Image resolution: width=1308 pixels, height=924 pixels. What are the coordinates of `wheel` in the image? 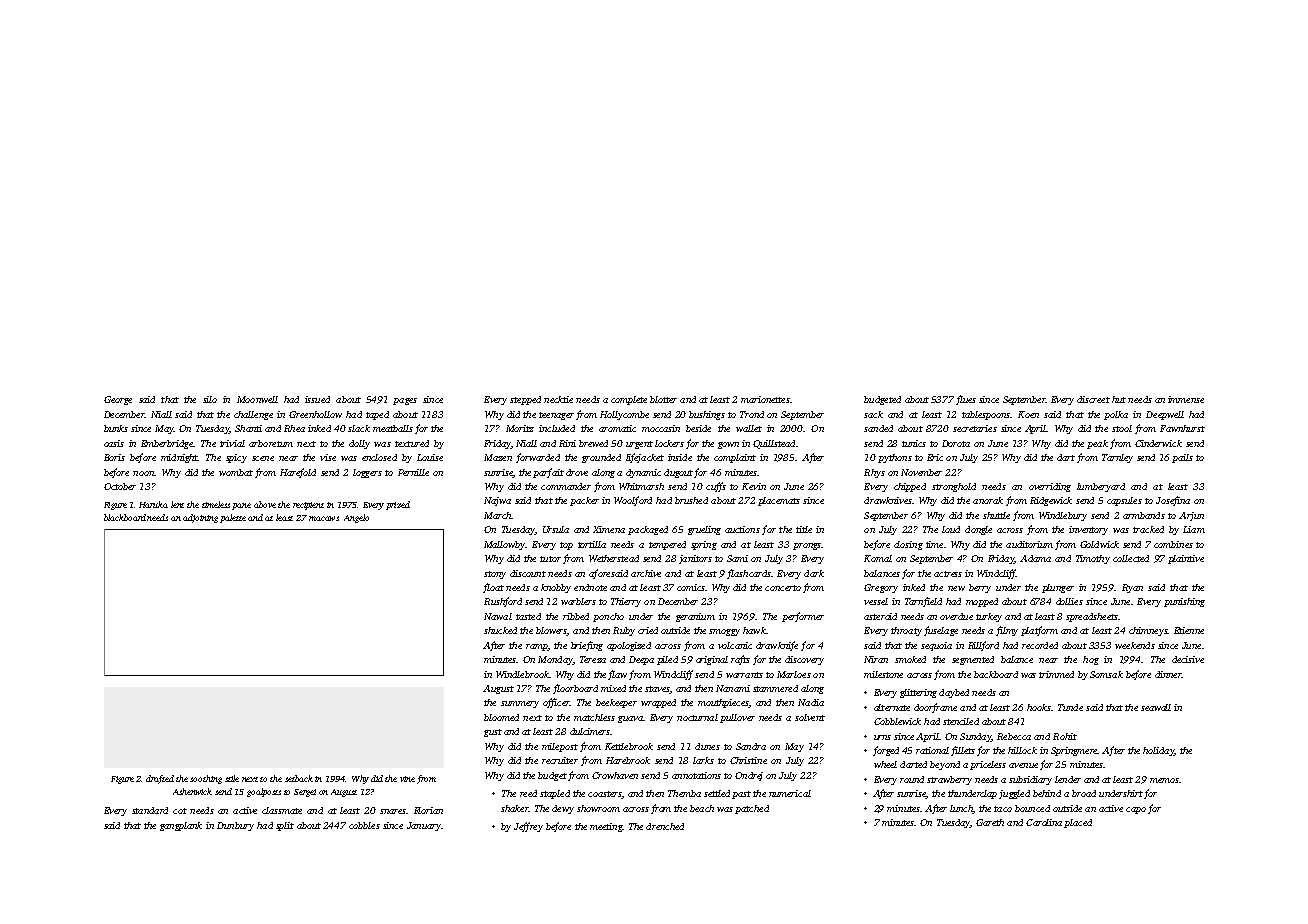 It's located at (885, 764).
